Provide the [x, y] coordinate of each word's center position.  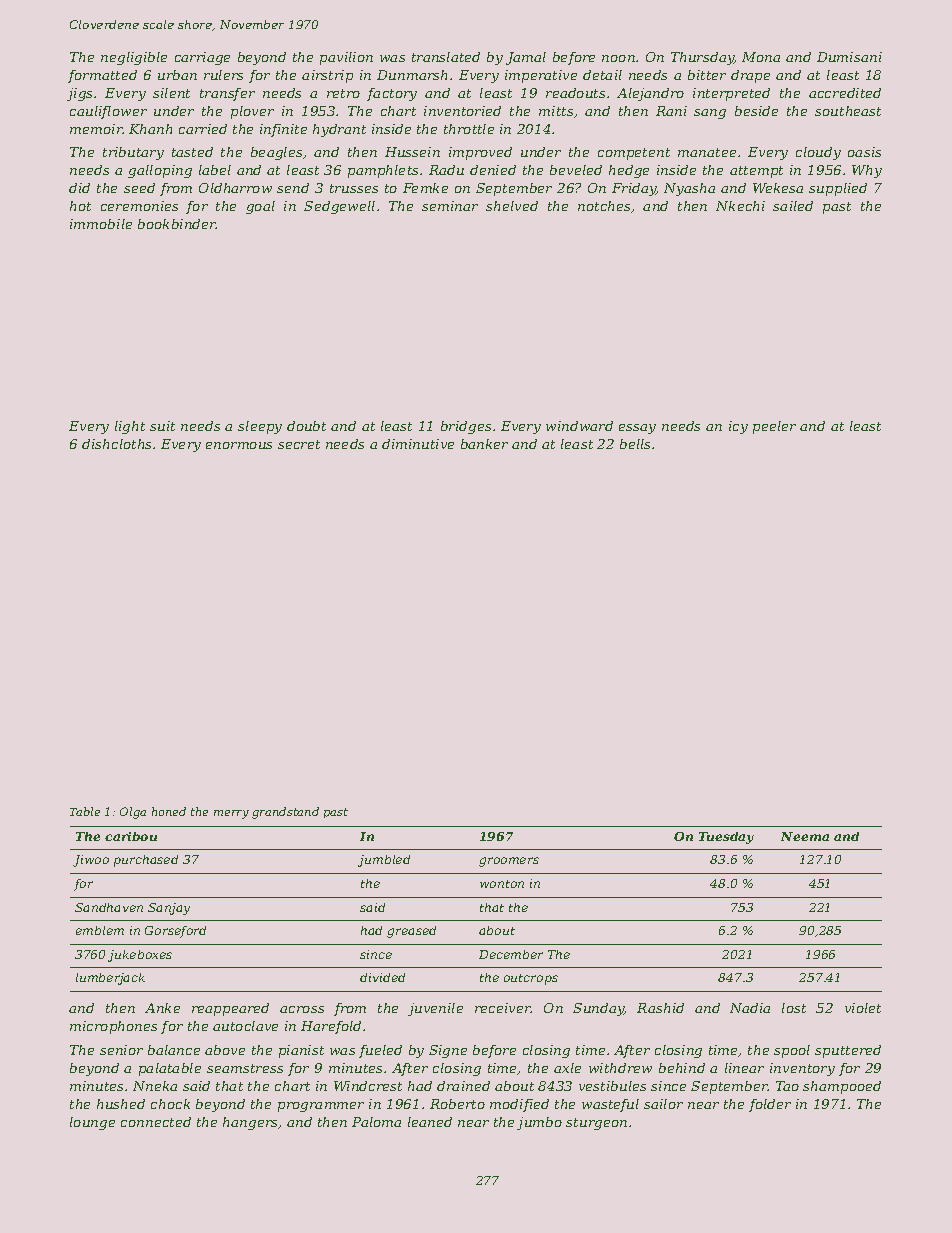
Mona [761, 57]
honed [169, 811]
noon [618, 58]
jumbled [384, 861]
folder [770, 1105]
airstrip [327, 76]
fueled [380, 1051]
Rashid [660, 1008]
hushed [121, 1104]
